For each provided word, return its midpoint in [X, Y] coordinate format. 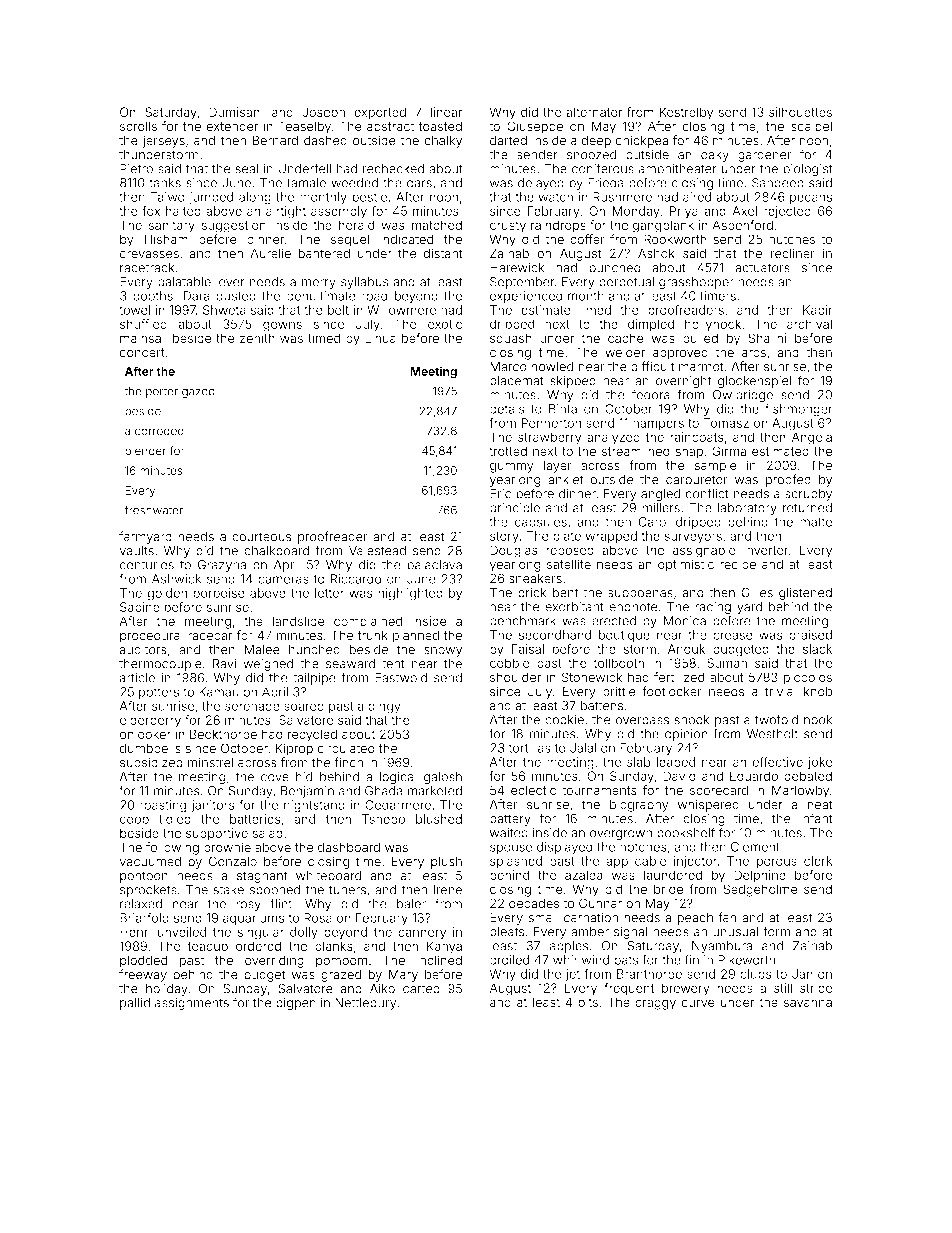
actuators [762, 268]
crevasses [149, 255]
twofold [776, 719]
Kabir [818, 310]
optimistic [686, 565]
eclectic [533, 790]
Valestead [377, 551]
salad [268, 833]
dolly [304, 933]
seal [246, 169]
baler [411, 904]
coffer [587, 239]
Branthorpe [649, 975]
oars [419, 184]
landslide [299, 621]
